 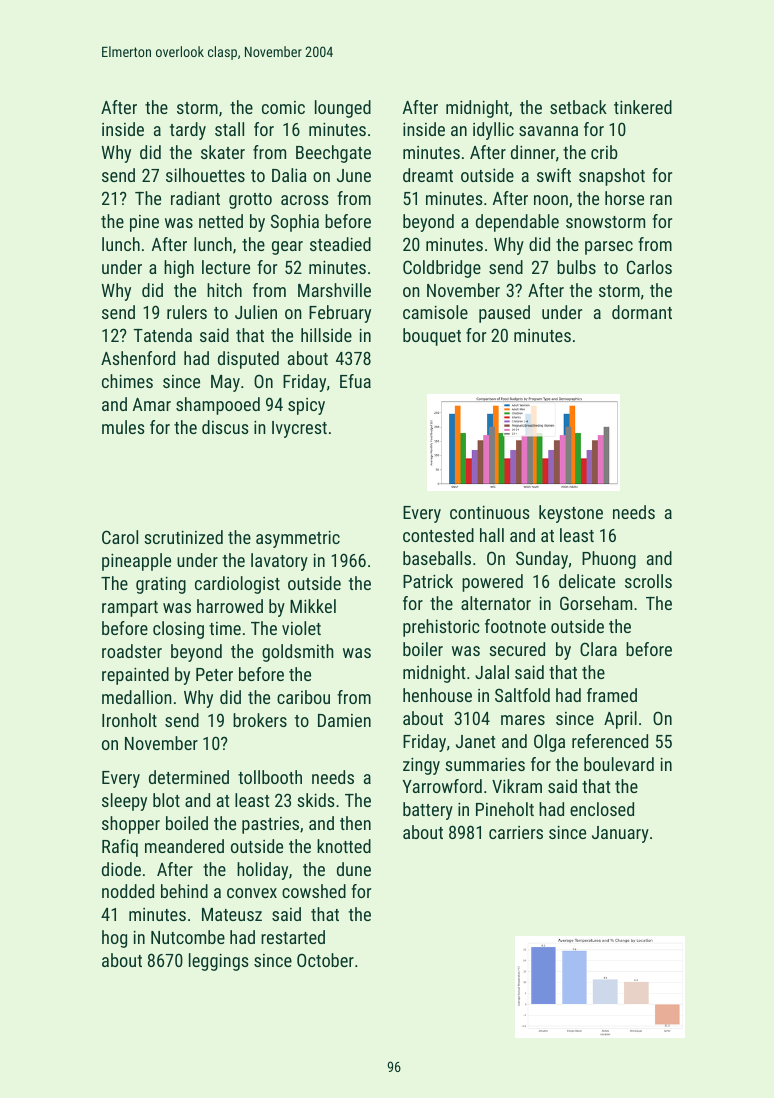 I want to click on disputed, so click(x=248, y=360).
